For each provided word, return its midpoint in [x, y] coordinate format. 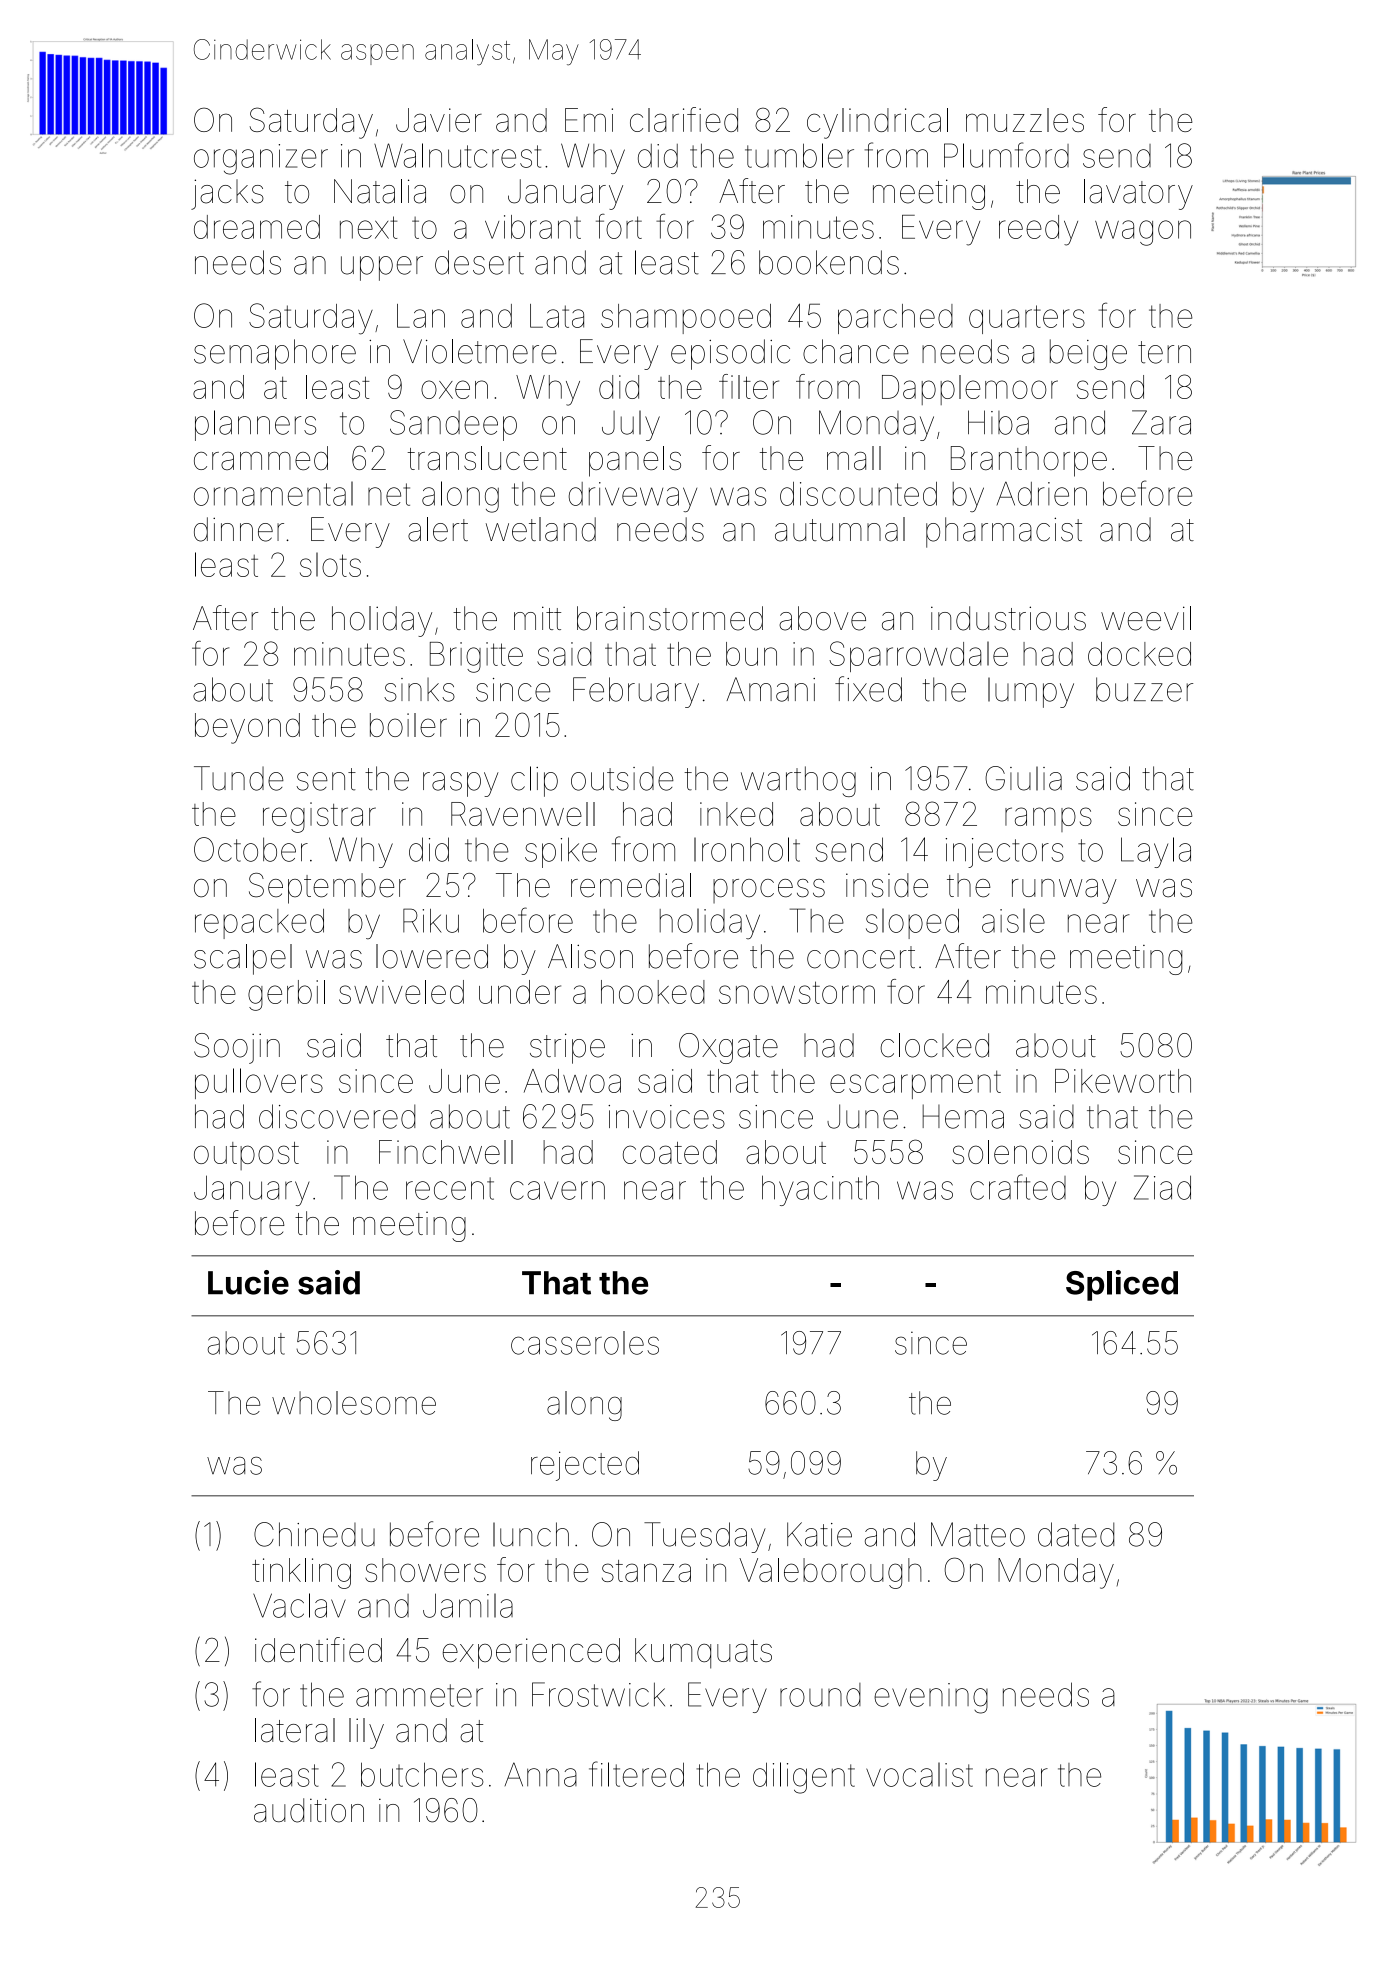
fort [619, 226]
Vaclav [299, 1605]
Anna [541, 1774]
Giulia [1023, 778]
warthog [798, 781]
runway [1064, 891]
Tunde [239, 778]
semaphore [275, 354]
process [769, 891]
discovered [337, 1116]
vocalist [919, 1774]
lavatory [1138, 194]
